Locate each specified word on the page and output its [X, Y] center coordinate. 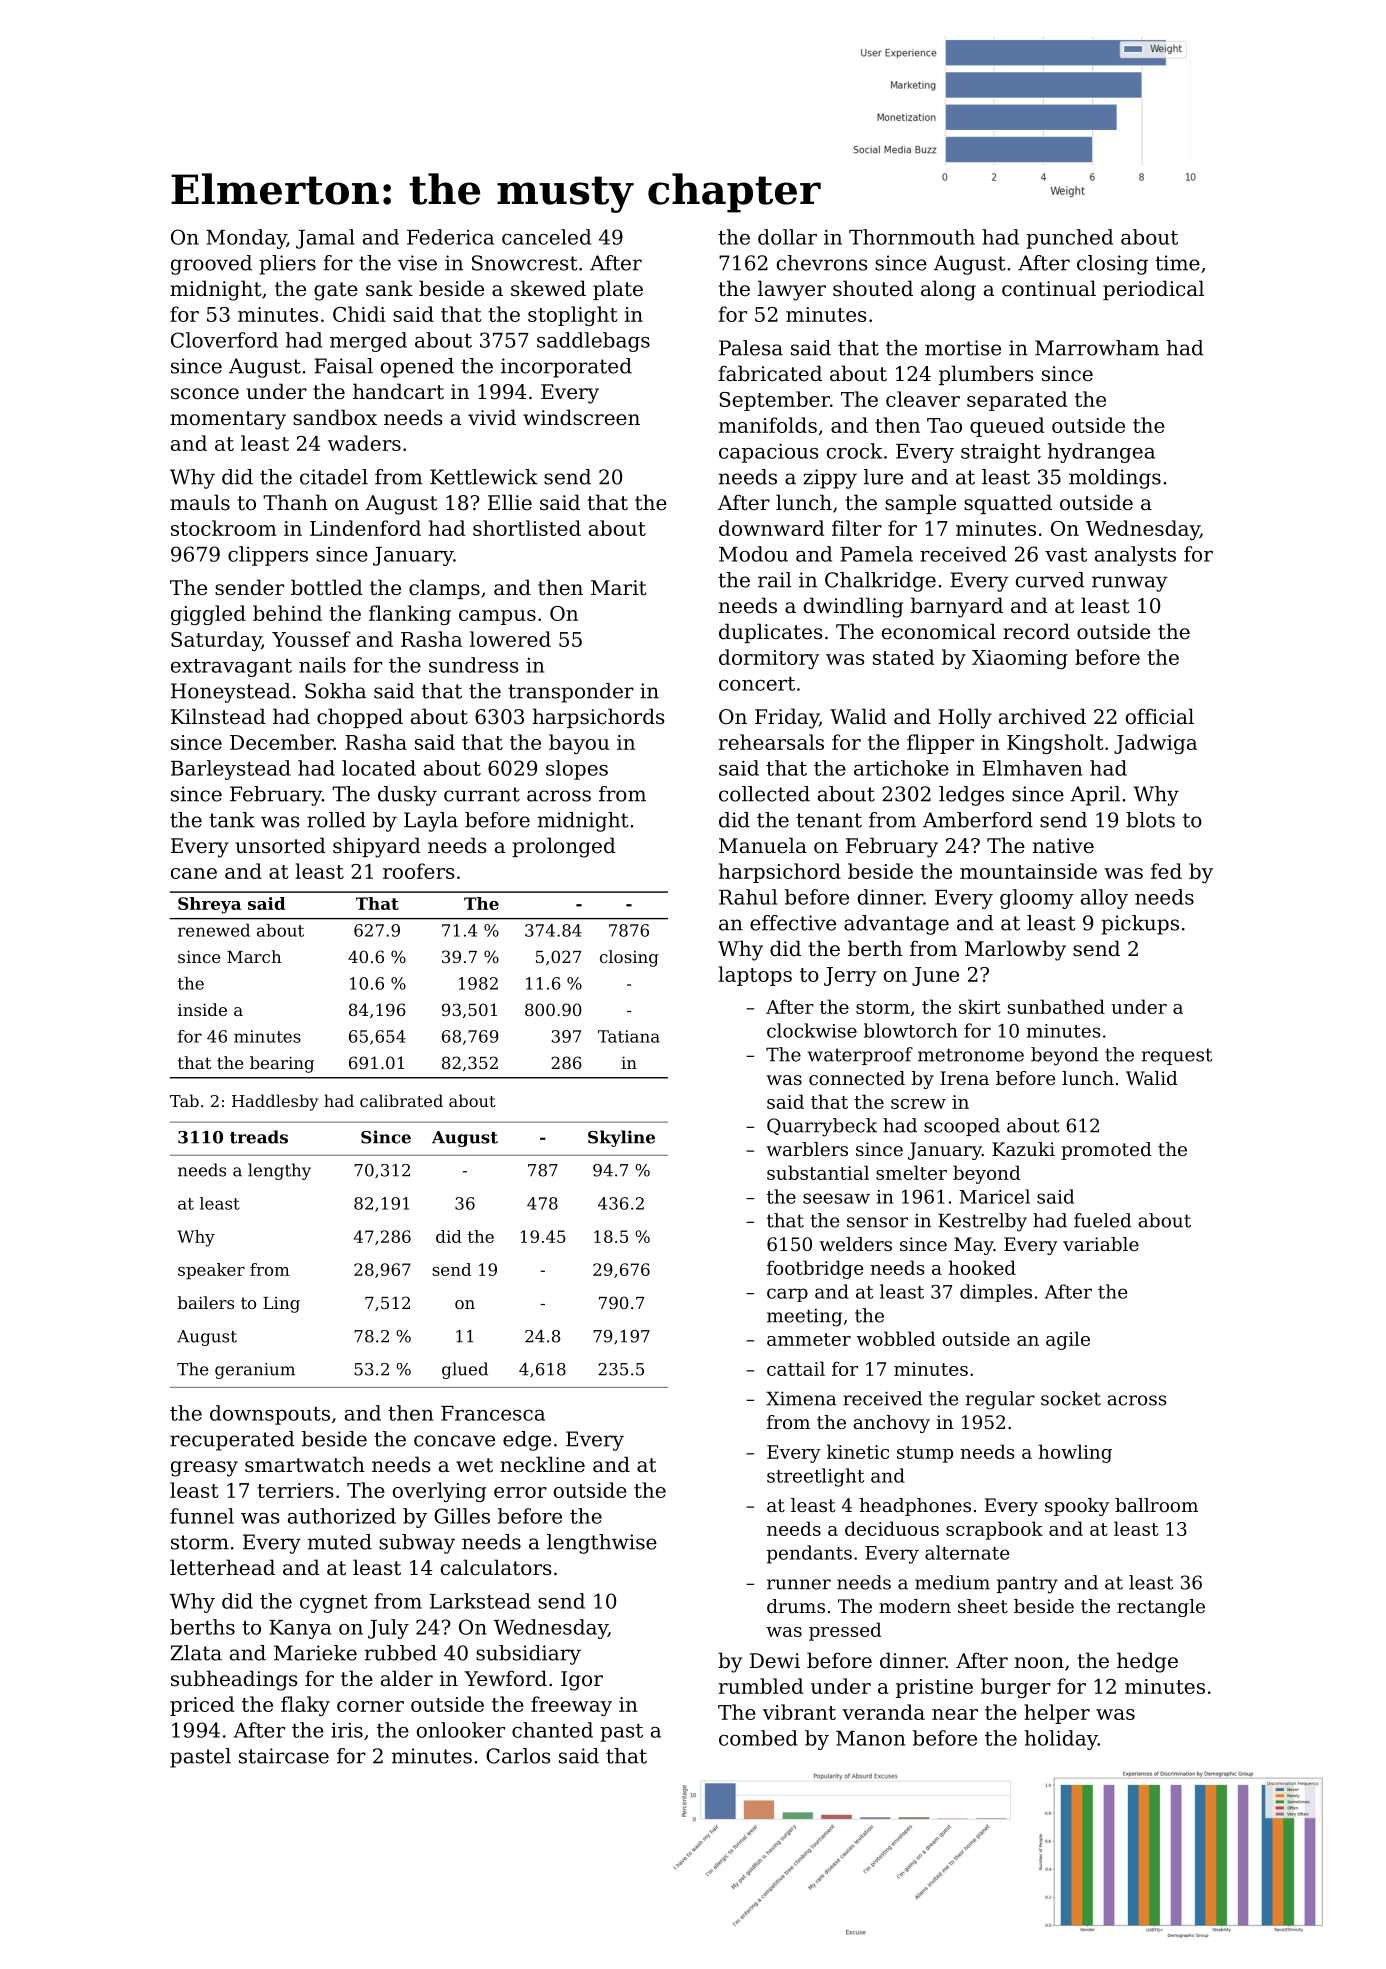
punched [1069, 239]
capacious [769, 453]
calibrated [401, 1100]
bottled [327, 587]
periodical [1153, 290]
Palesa [751, 348]
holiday [1061, 1740]
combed [758, 1738]
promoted [1106, 1151]
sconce [205, 394]
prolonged [564, 847]
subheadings [234, 1680]
